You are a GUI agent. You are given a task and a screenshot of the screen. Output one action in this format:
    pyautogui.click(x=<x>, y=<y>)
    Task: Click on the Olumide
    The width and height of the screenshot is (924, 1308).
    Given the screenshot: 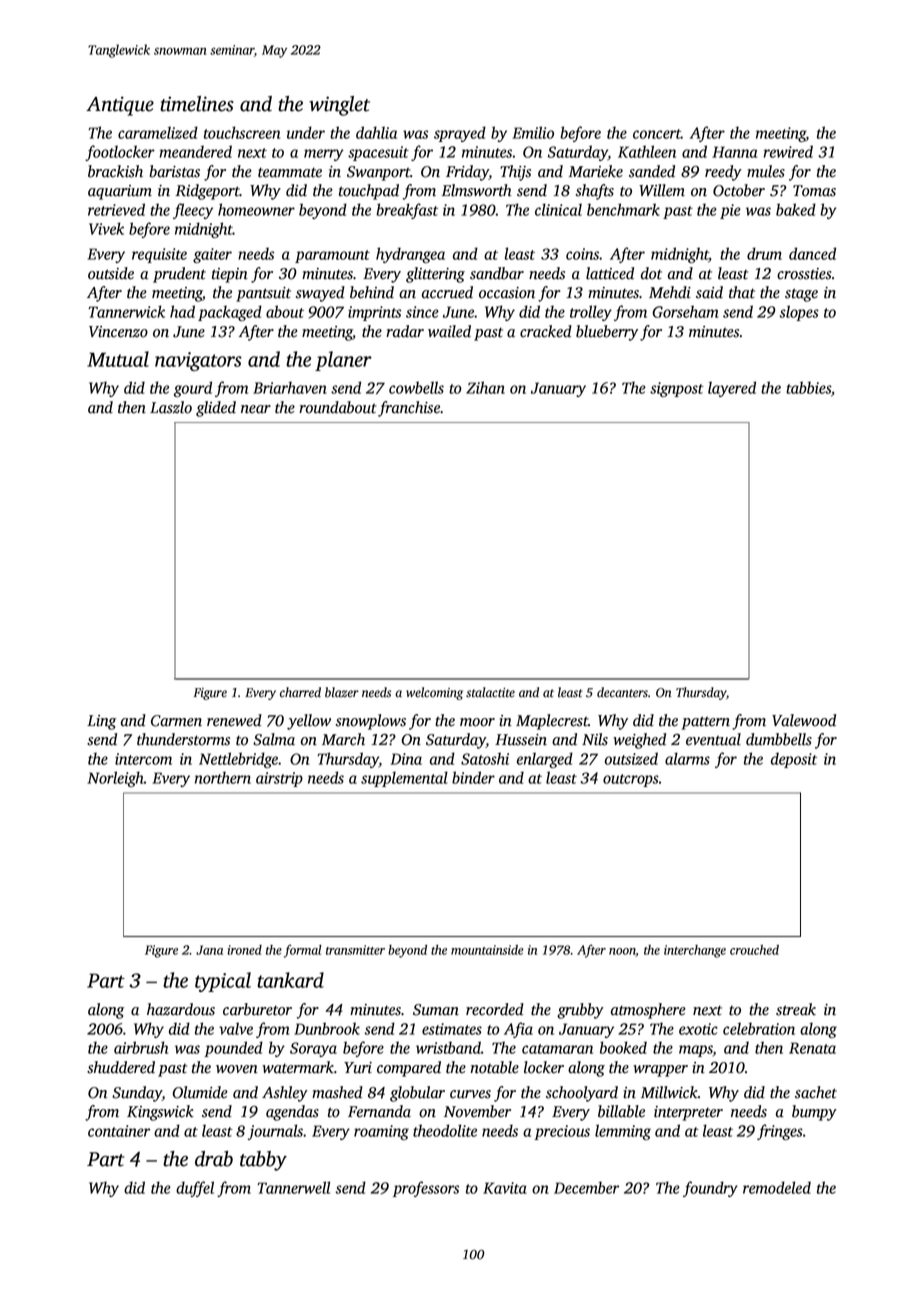 What is the action you would take?
    pyautogui.click(x=200, y=1092)
